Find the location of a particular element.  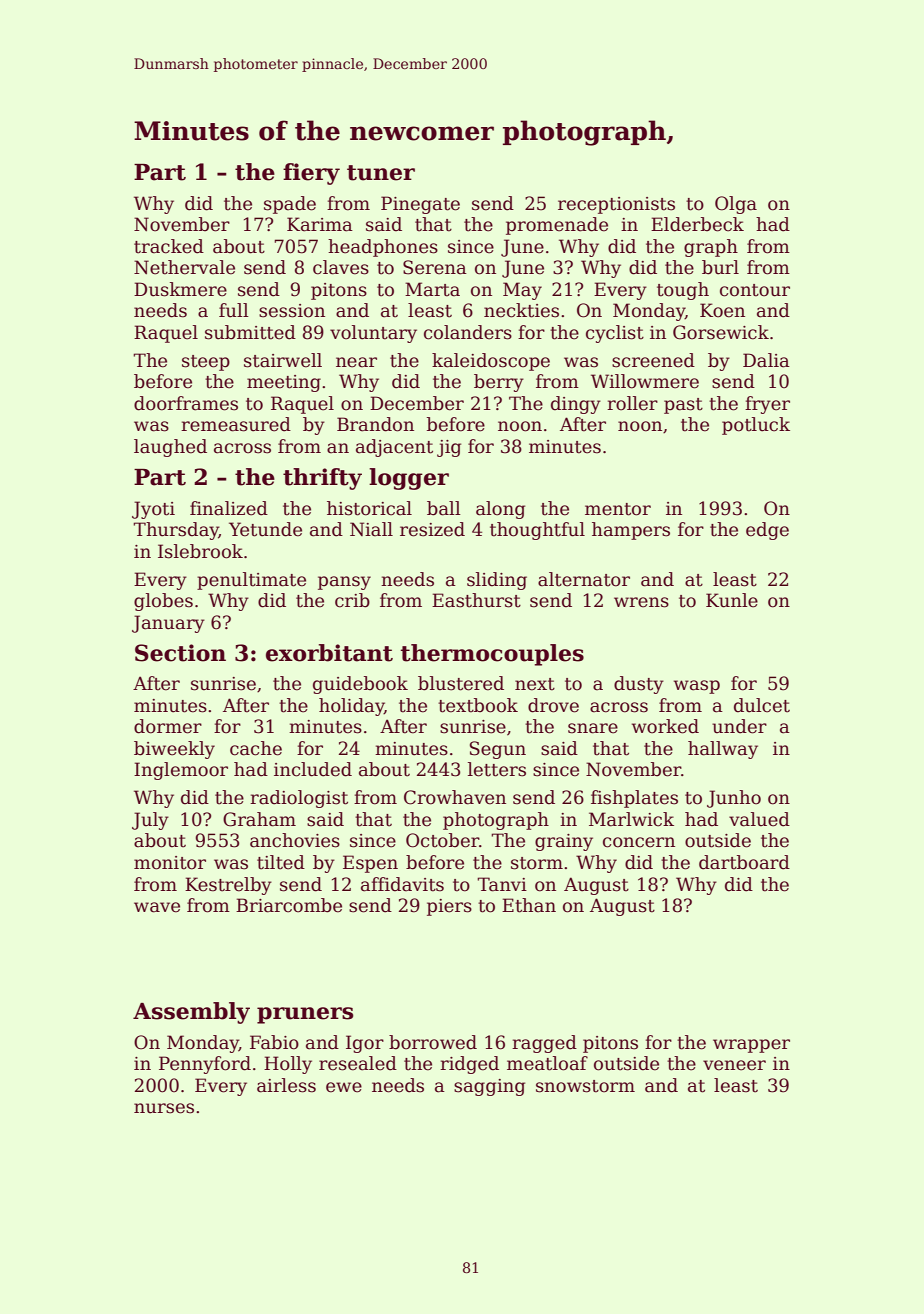

Easthurst is located at coordinates (476, 600).
